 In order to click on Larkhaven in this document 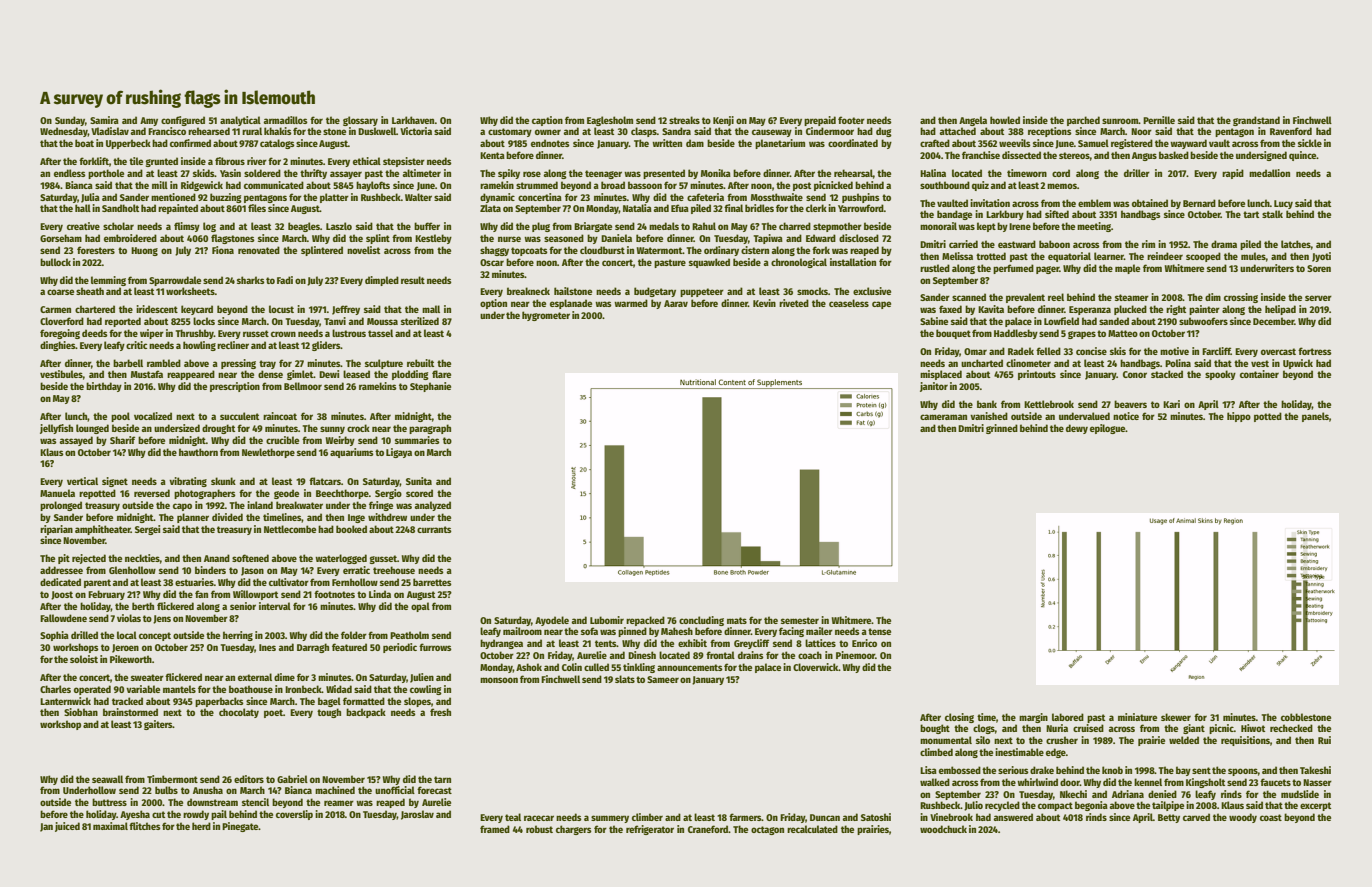, I will do `click(413, 120)`.
